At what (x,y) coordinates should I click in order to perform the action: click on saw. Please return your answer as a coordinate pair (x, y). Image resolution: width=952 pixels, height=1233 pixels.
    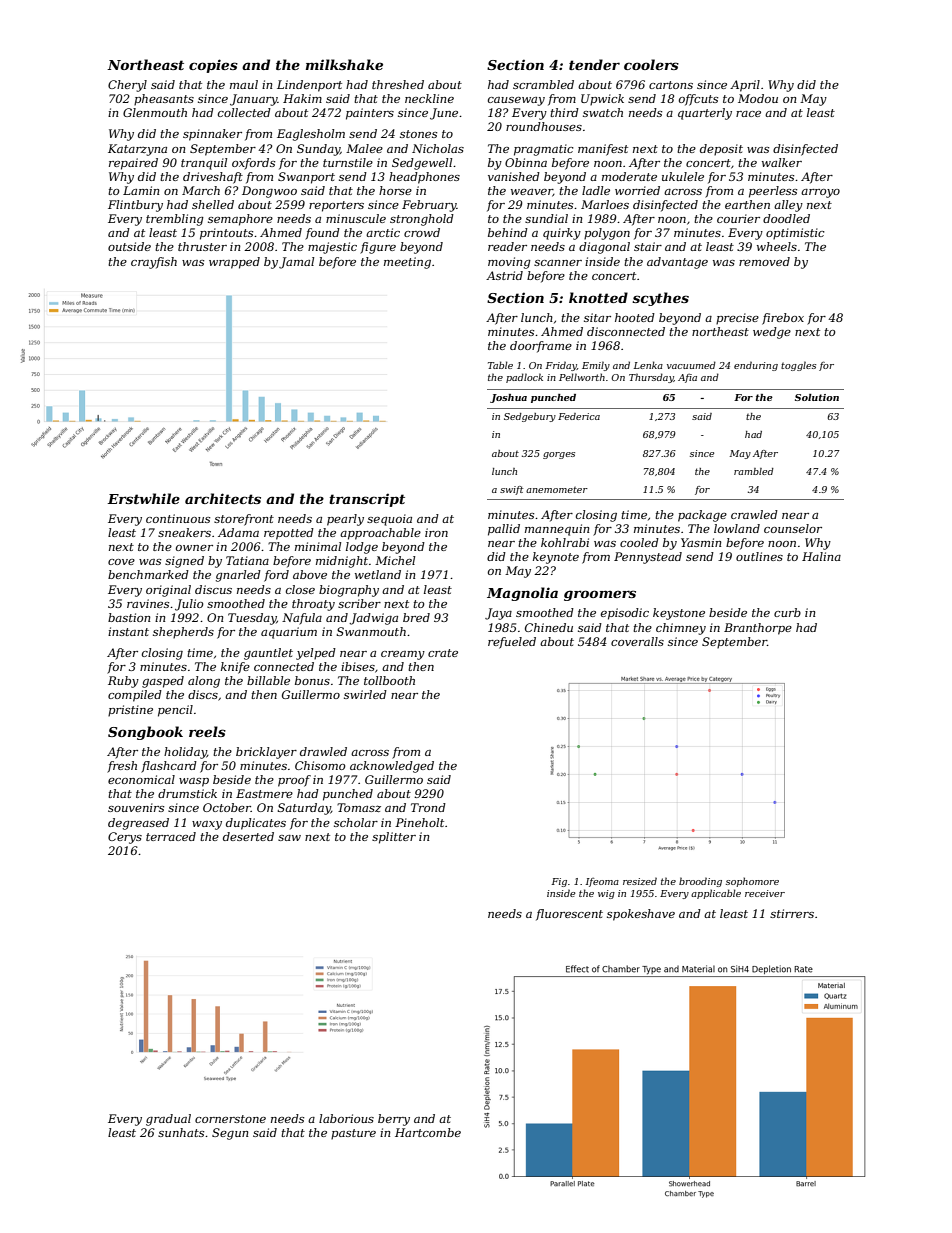
    Looking at the image, I should click on (289, 838).
